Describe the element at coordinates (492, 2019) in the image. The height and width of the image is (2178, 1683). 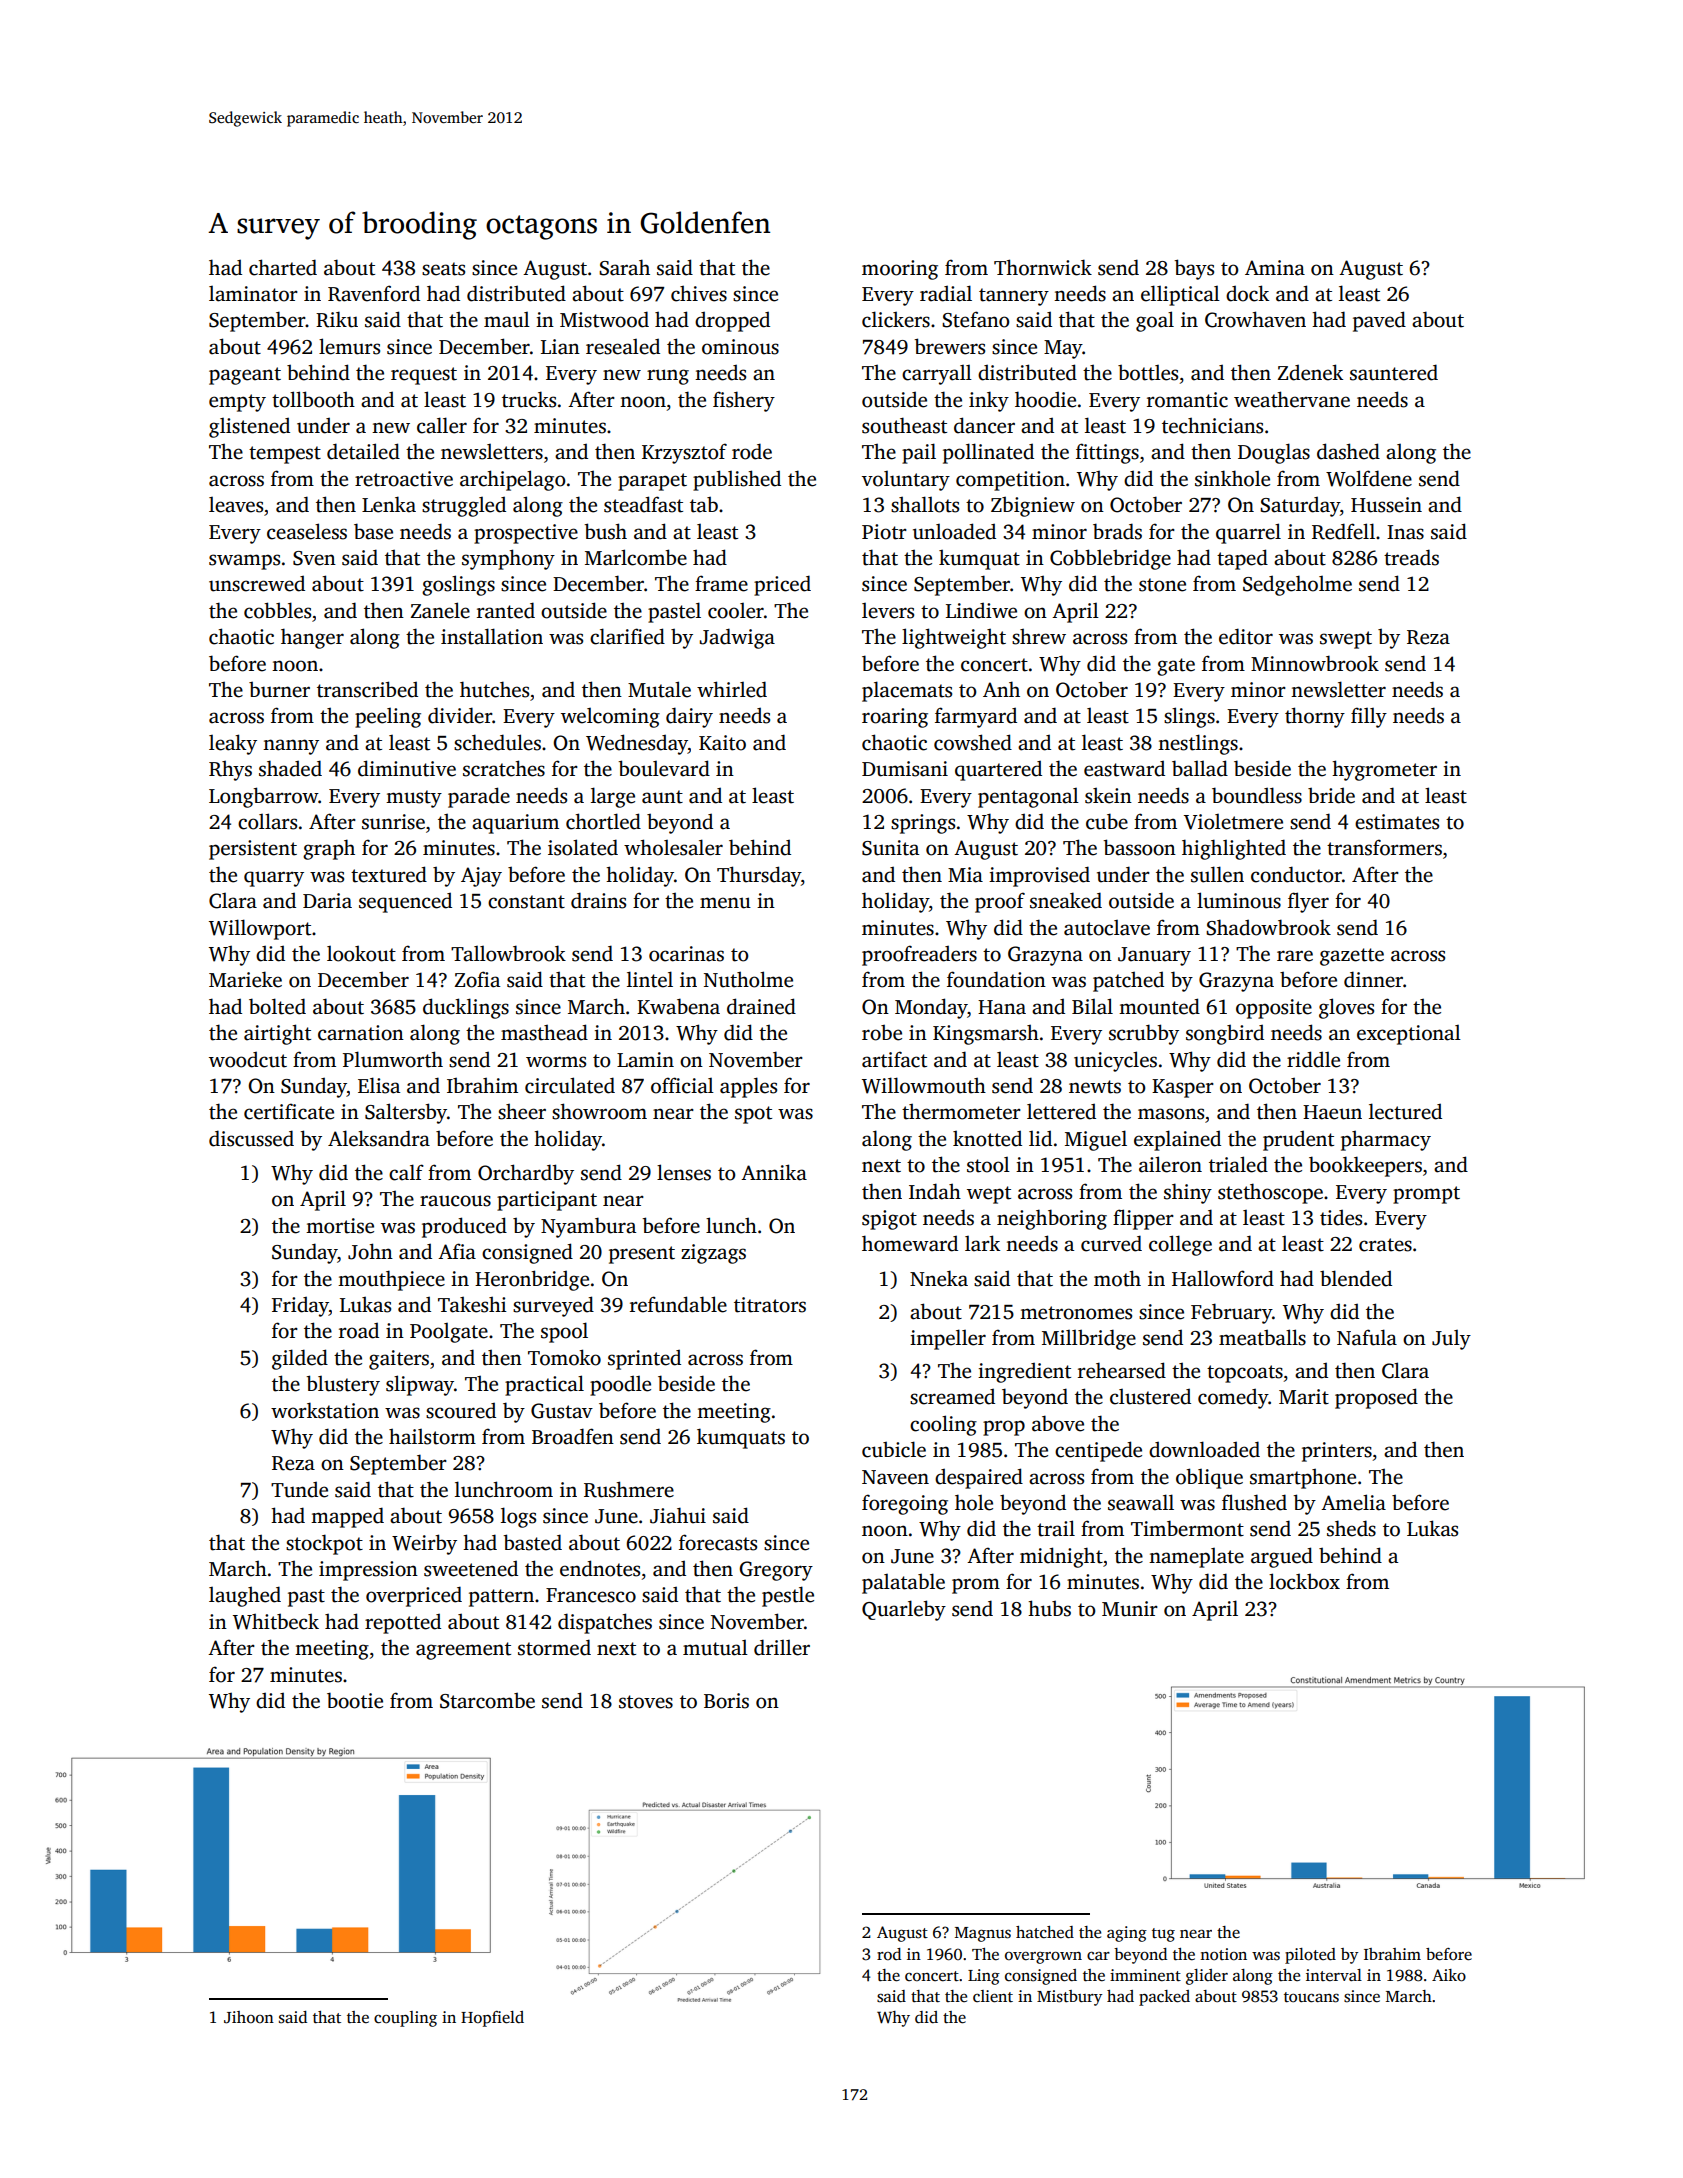
I see `Hopfield` at that location.
